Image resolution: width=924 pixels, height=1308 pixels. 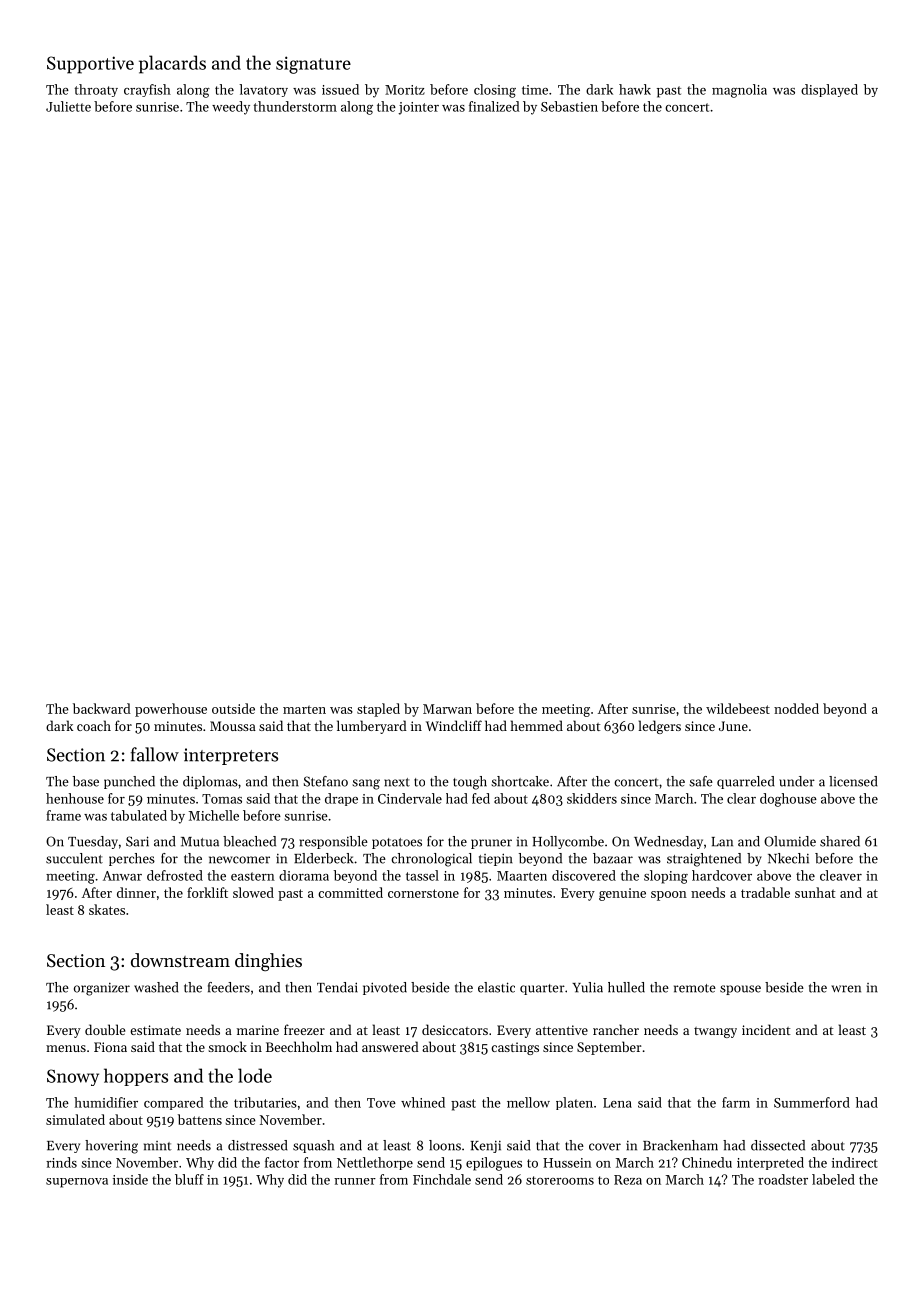 I want to click on backward, so click(x=102, y=708).
